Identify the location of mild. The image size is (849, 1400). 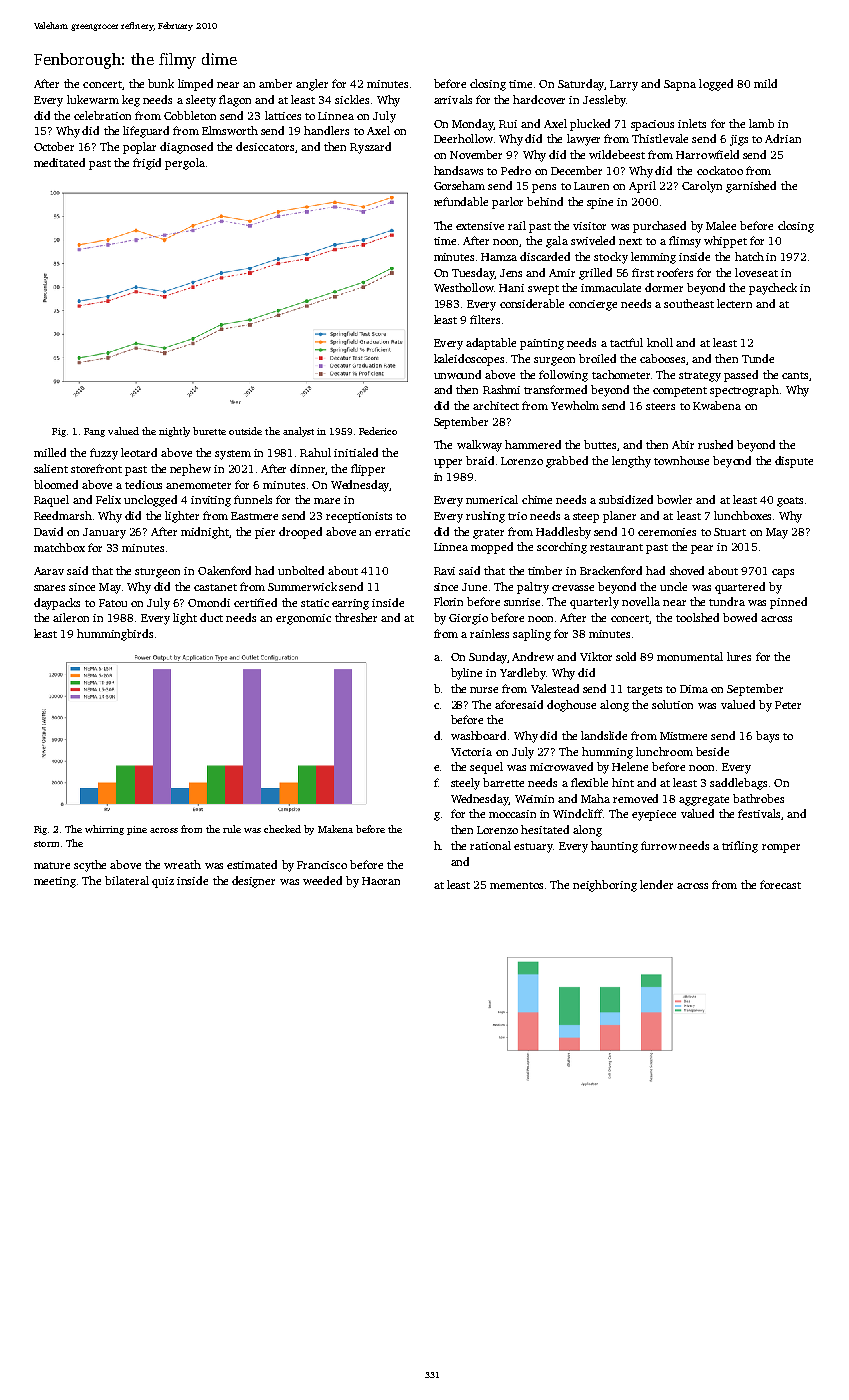
(765, 83).
